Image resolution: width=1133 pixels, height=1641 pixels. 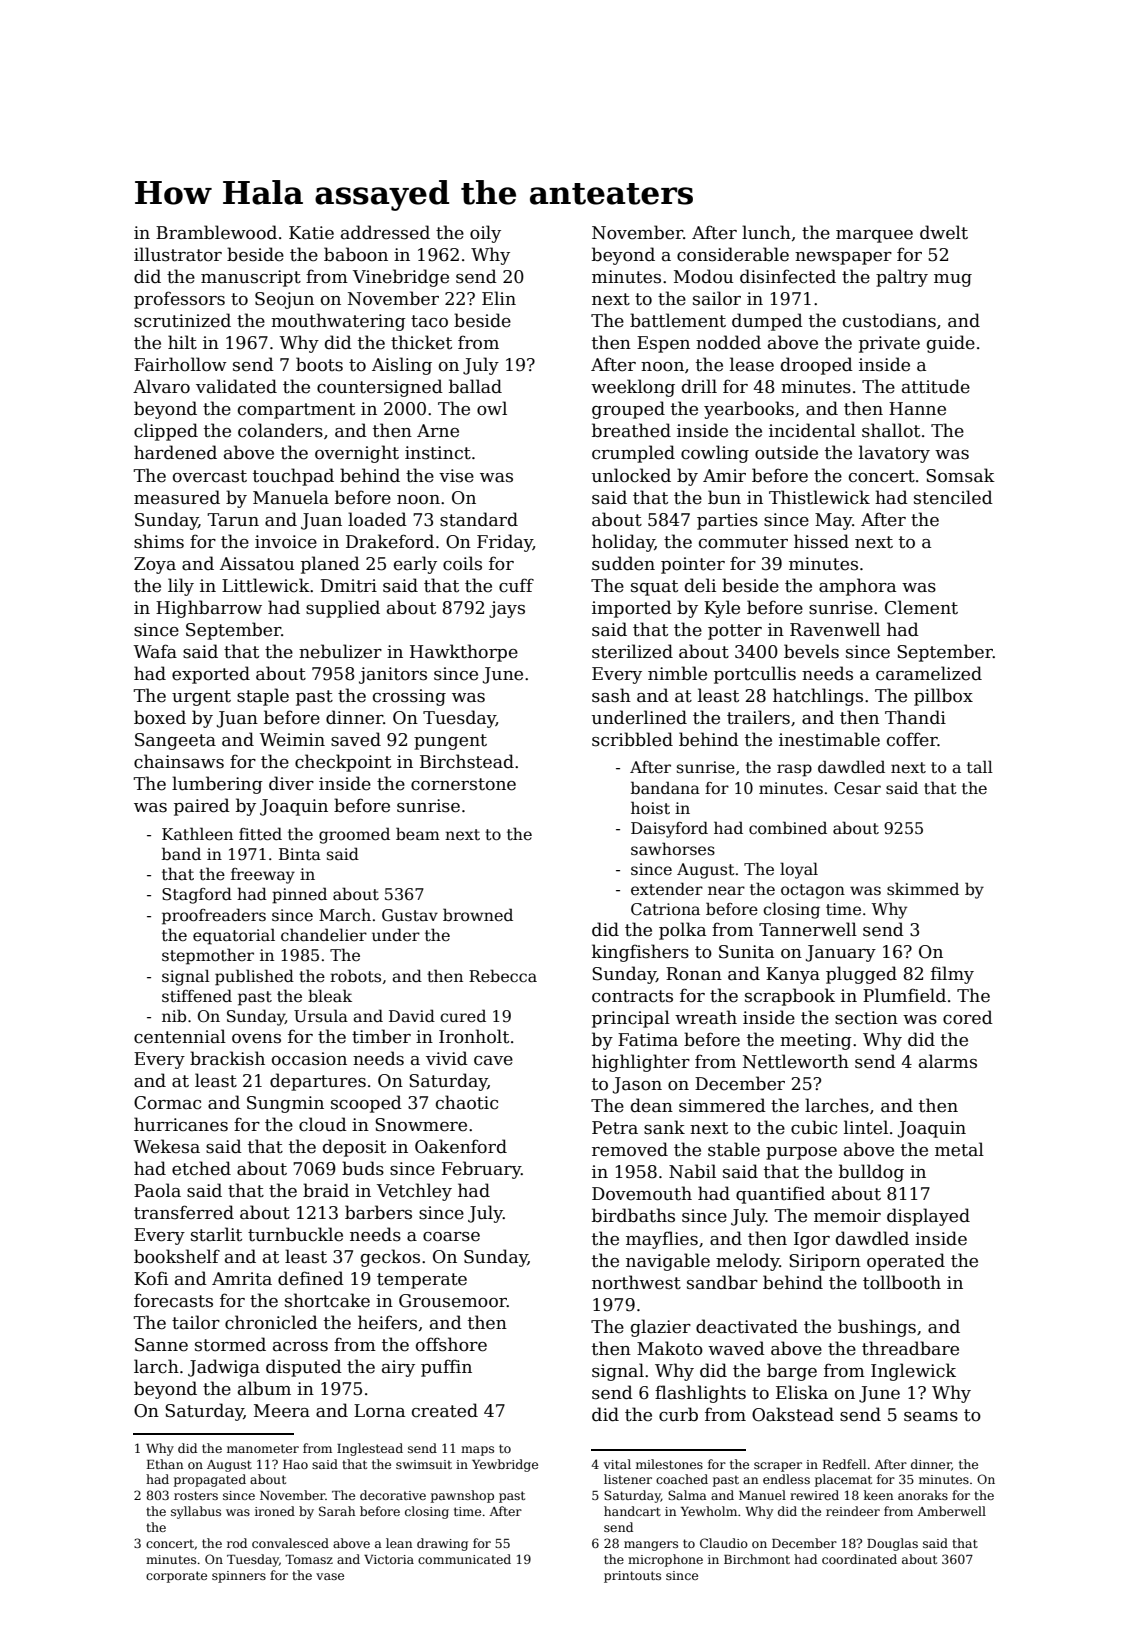 I want to click on Rebecca, so click(x=503, y=976).
